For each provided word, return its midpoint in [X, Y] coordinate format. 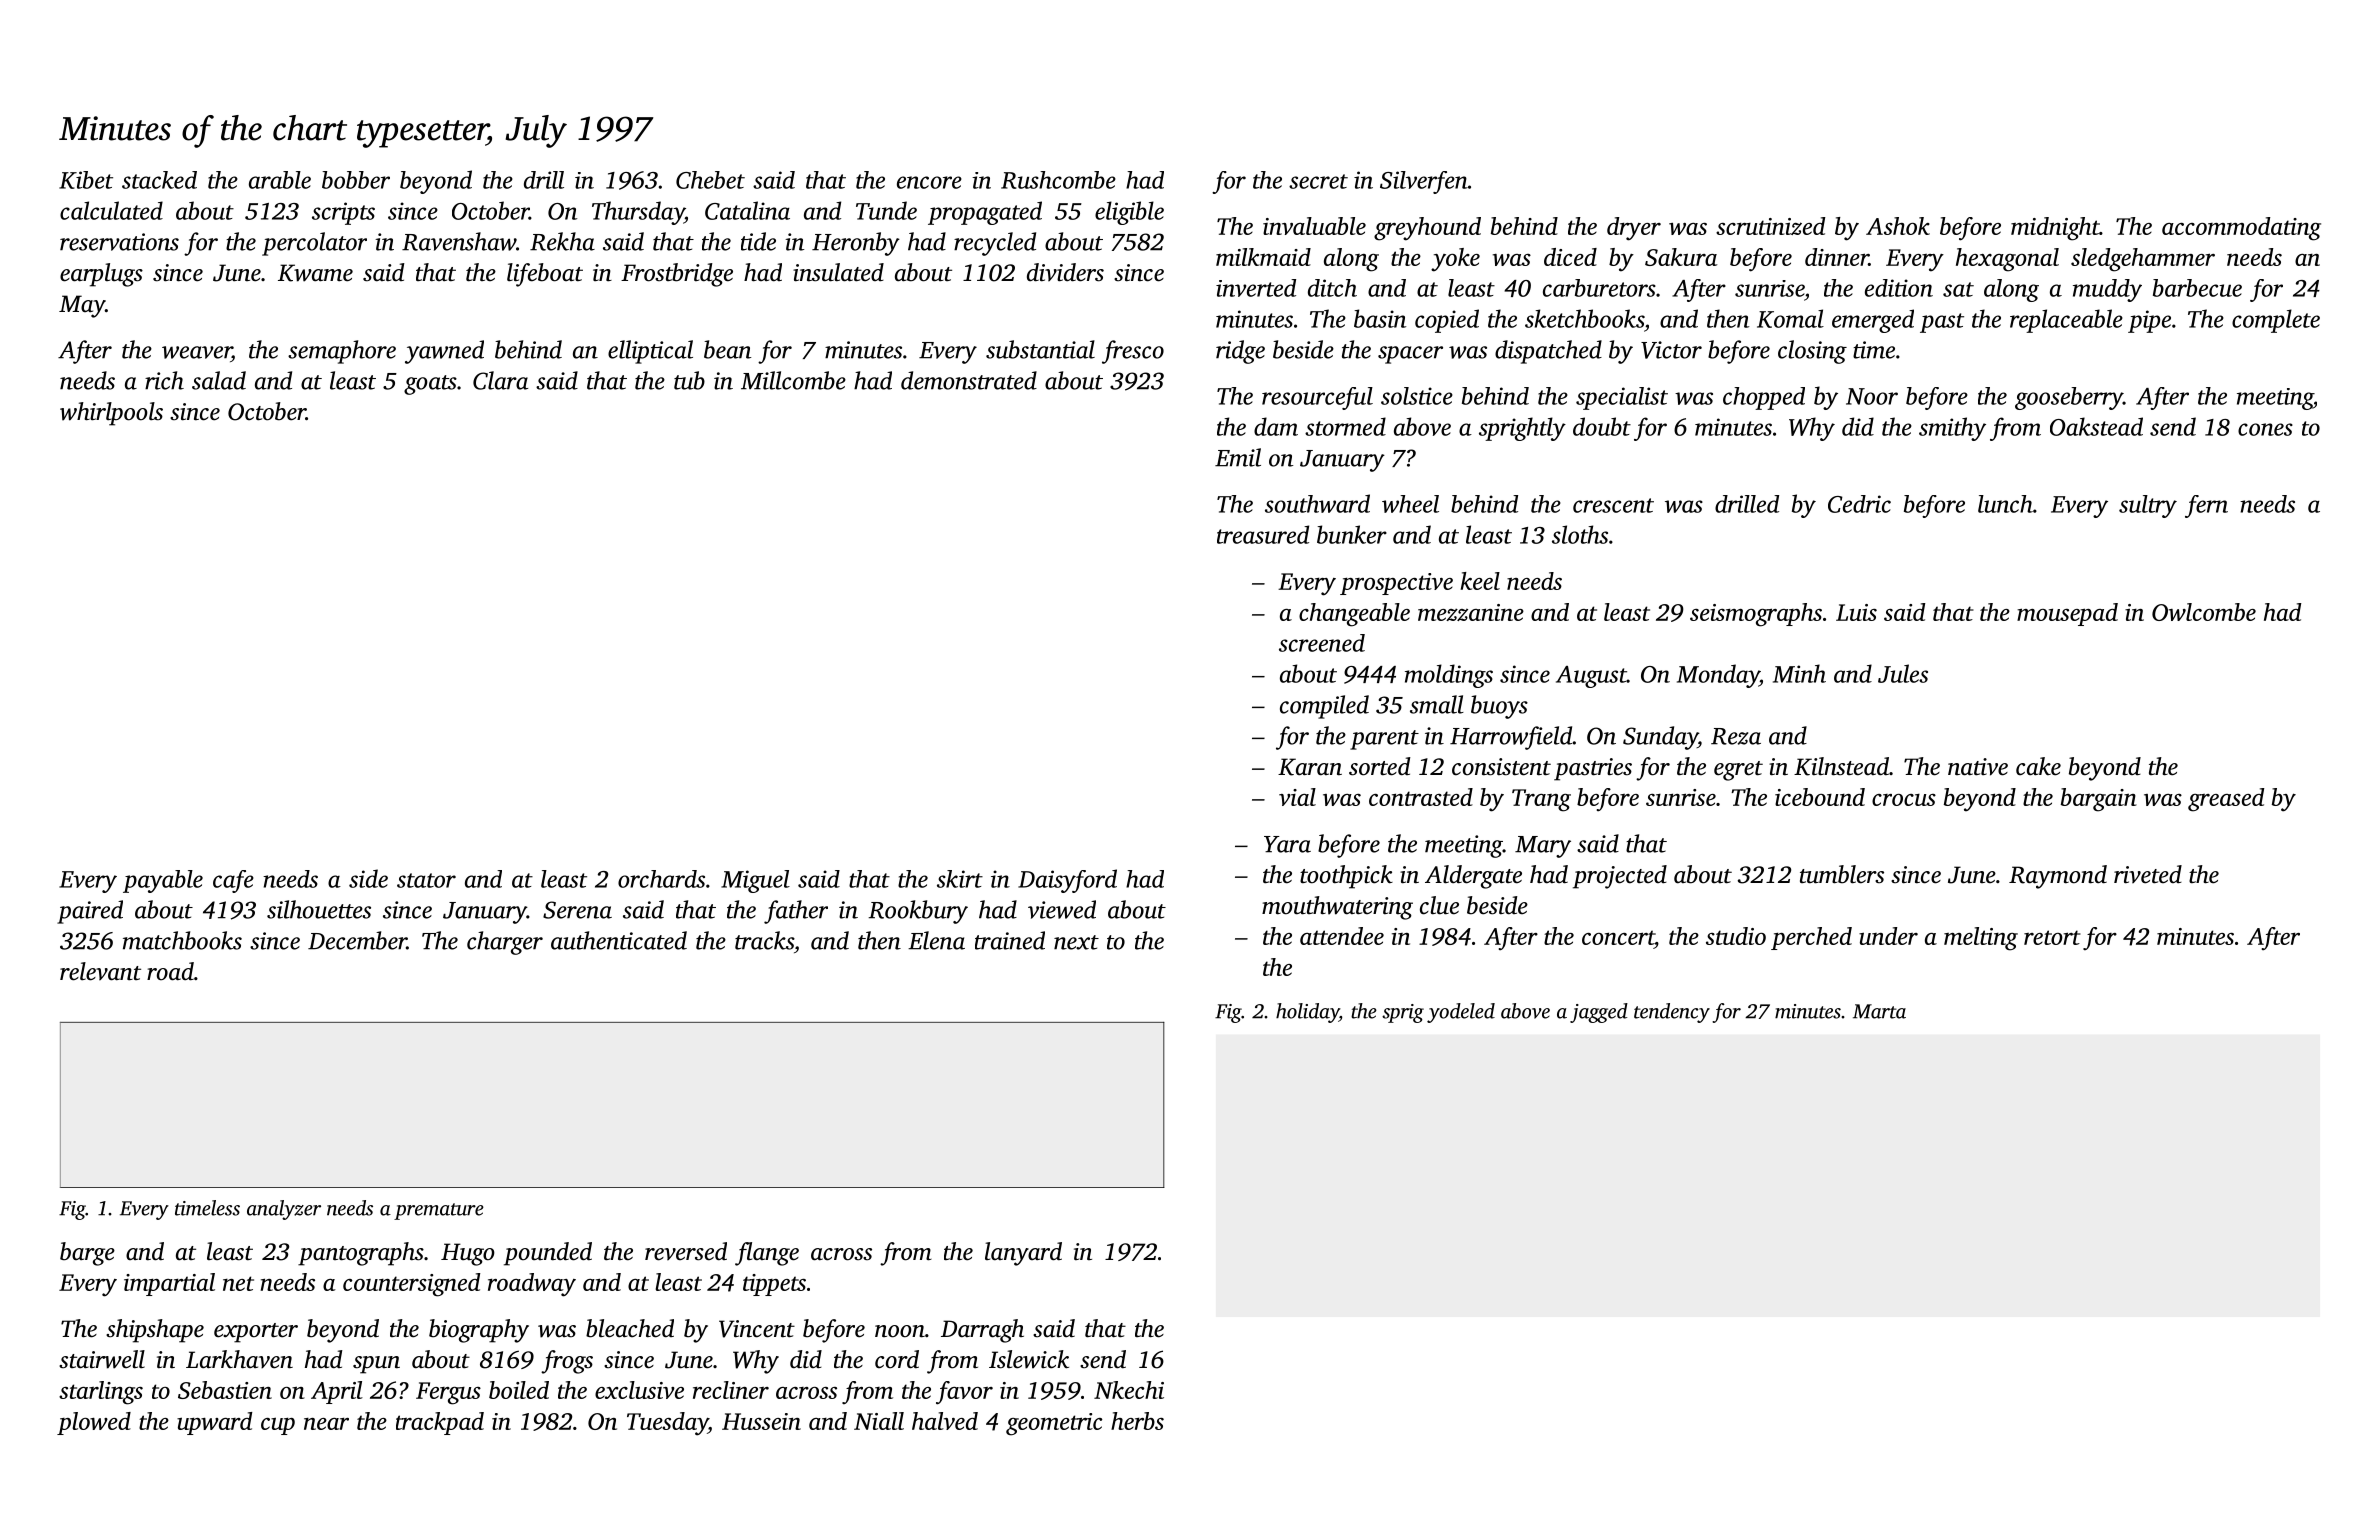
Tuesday [667, 1424]
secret [1318, 181]
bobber [356, 180]
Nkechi [1129, 1390]
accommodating [2241, 229]
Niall [879, 1421]
